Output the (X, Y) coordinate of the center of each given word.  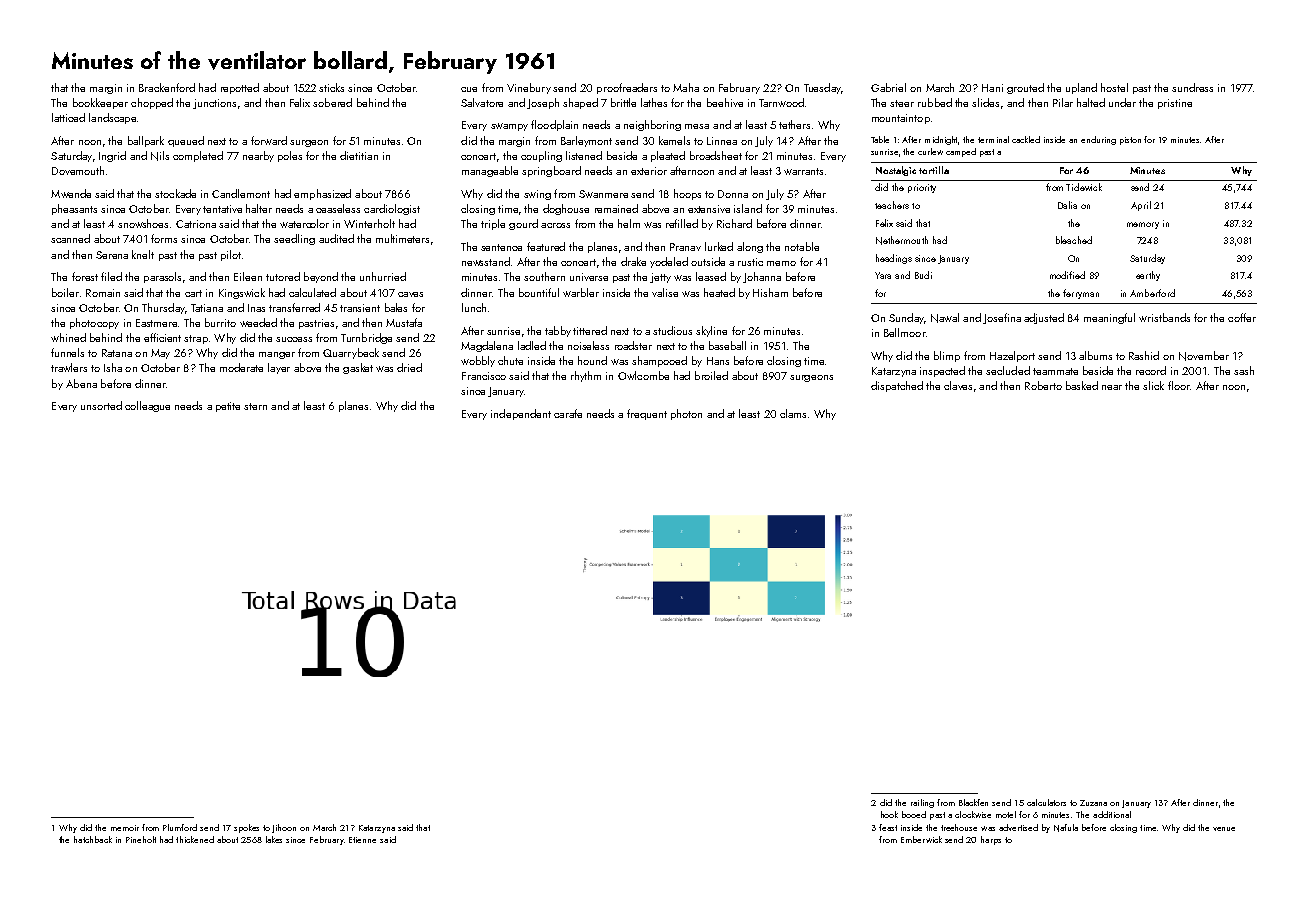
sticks (331, 87)
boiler (65, 292)
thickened (195, 839)
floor (1179, 385)
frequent (647, 414)
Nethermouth (902, 240)
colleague (147, 406)
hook (889, 814)
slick (1153, 385)
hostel (1114, 87)
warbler (581, 292)
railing (922, 803)
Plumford (180, 827)
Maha (686, 87)
